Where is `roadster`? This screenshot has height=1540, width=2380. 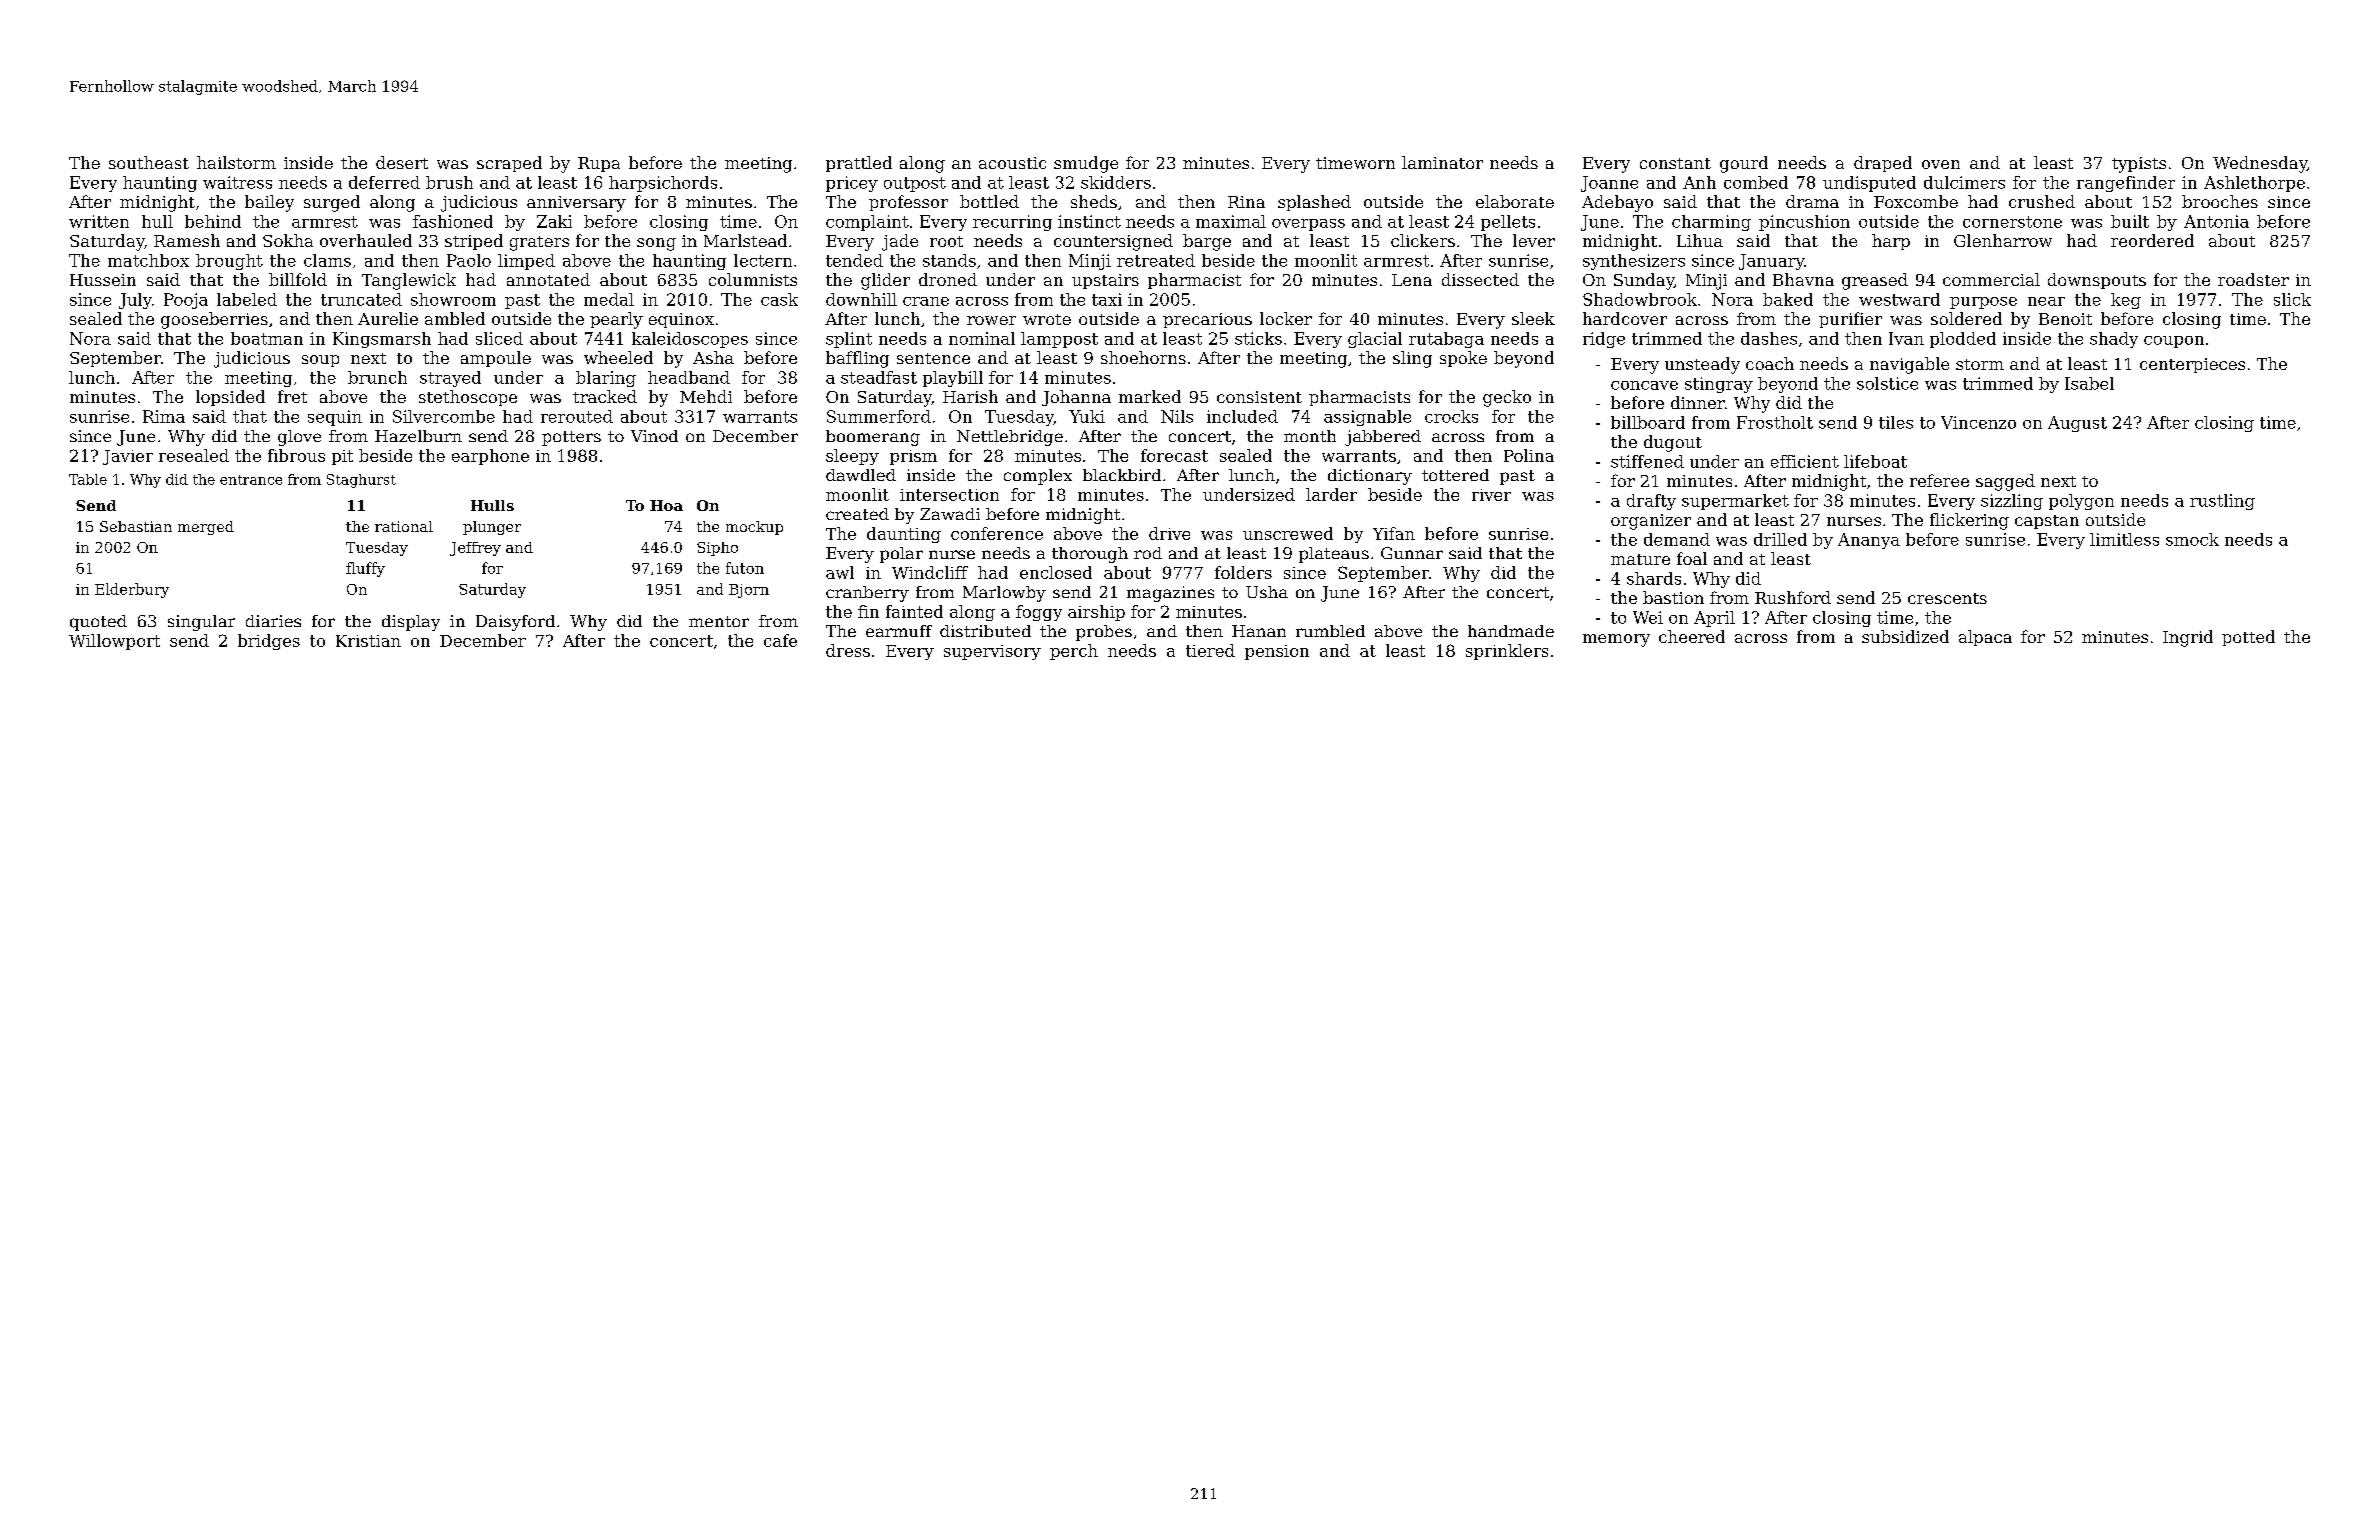
roadster is located at coordinates (2253, 279).
